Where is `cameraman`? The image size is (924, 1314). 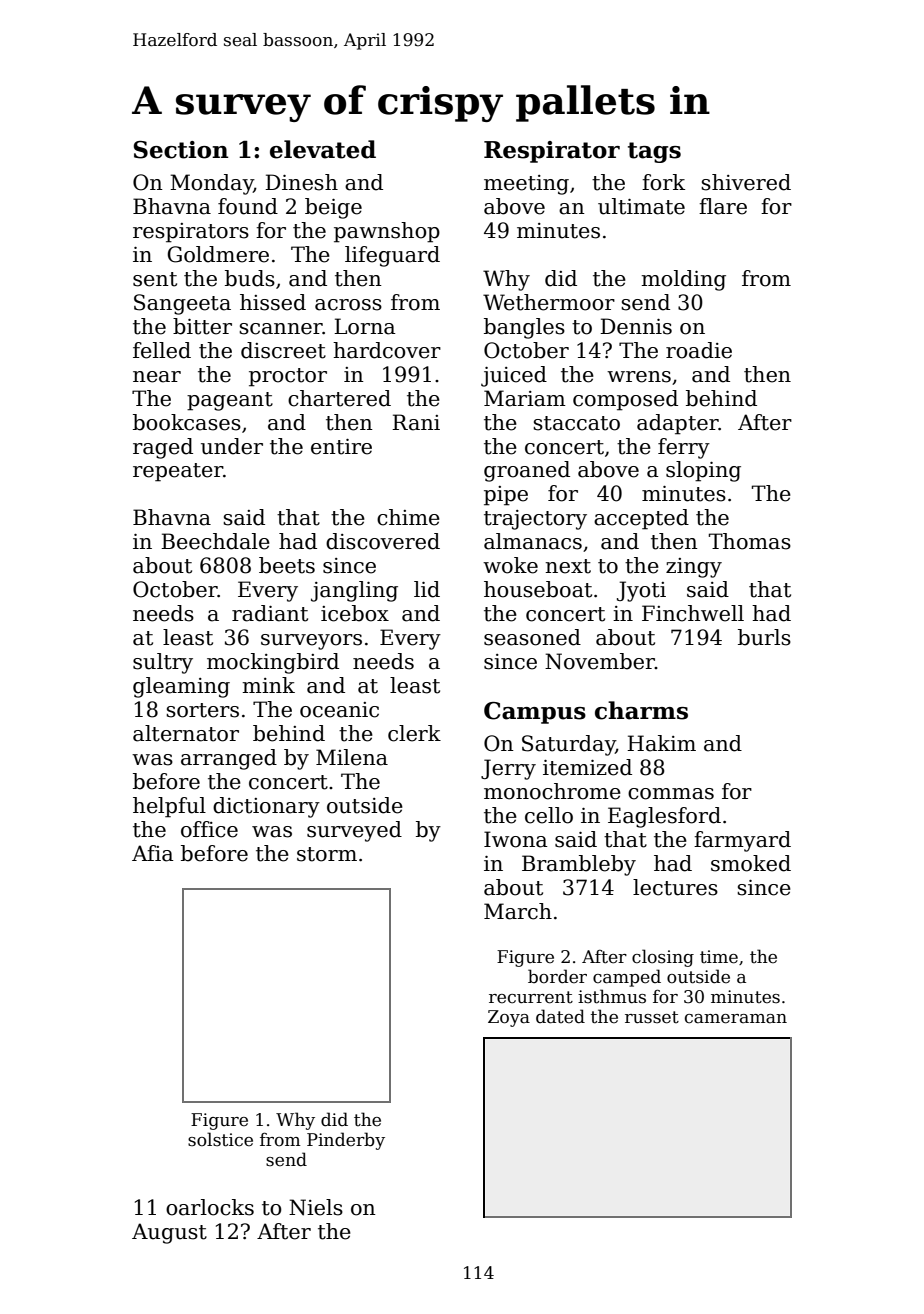
cameraman is located at coordinates (736, 1019).
